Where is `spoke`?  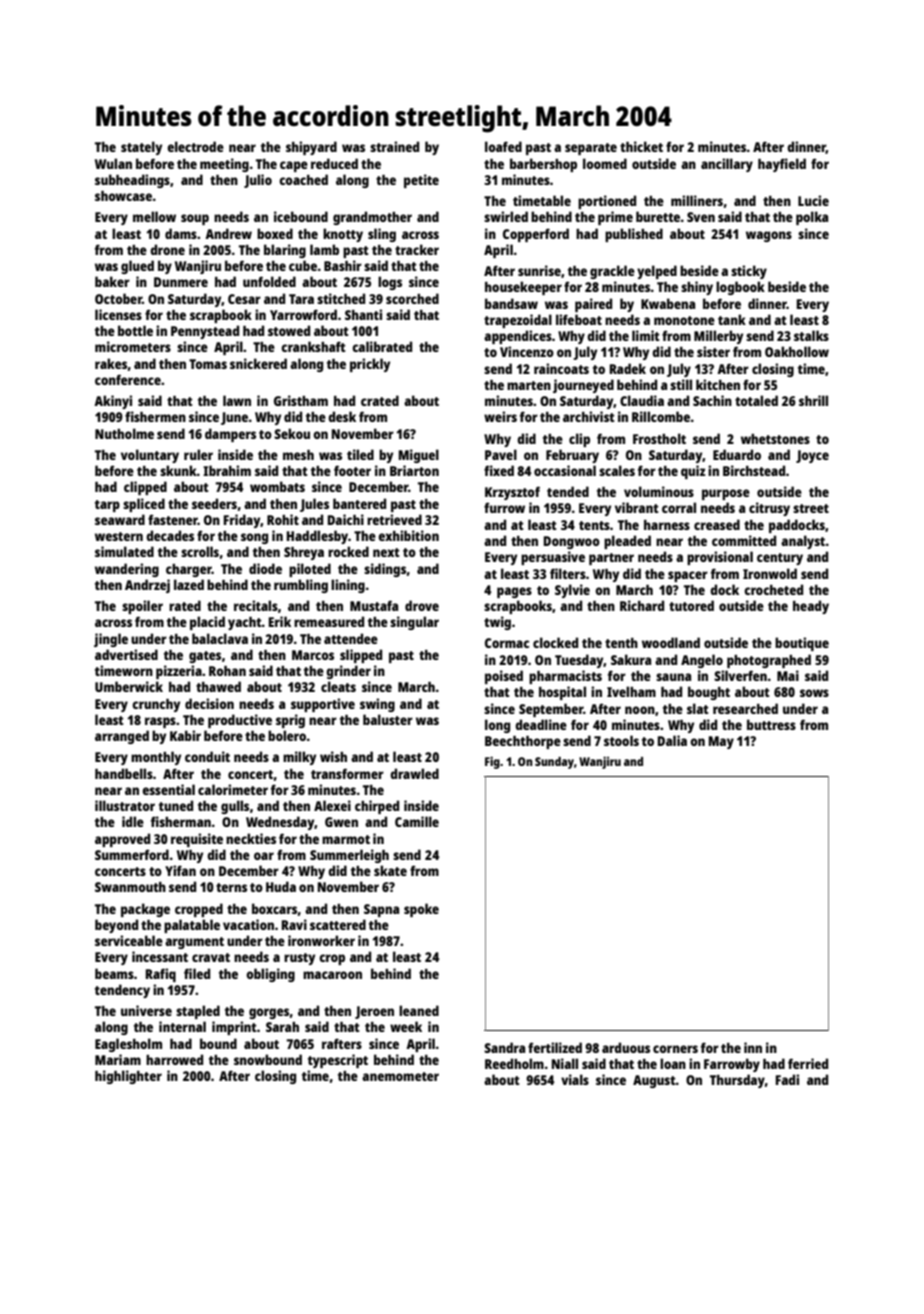
spoke is located at coordinates (421, 910).
